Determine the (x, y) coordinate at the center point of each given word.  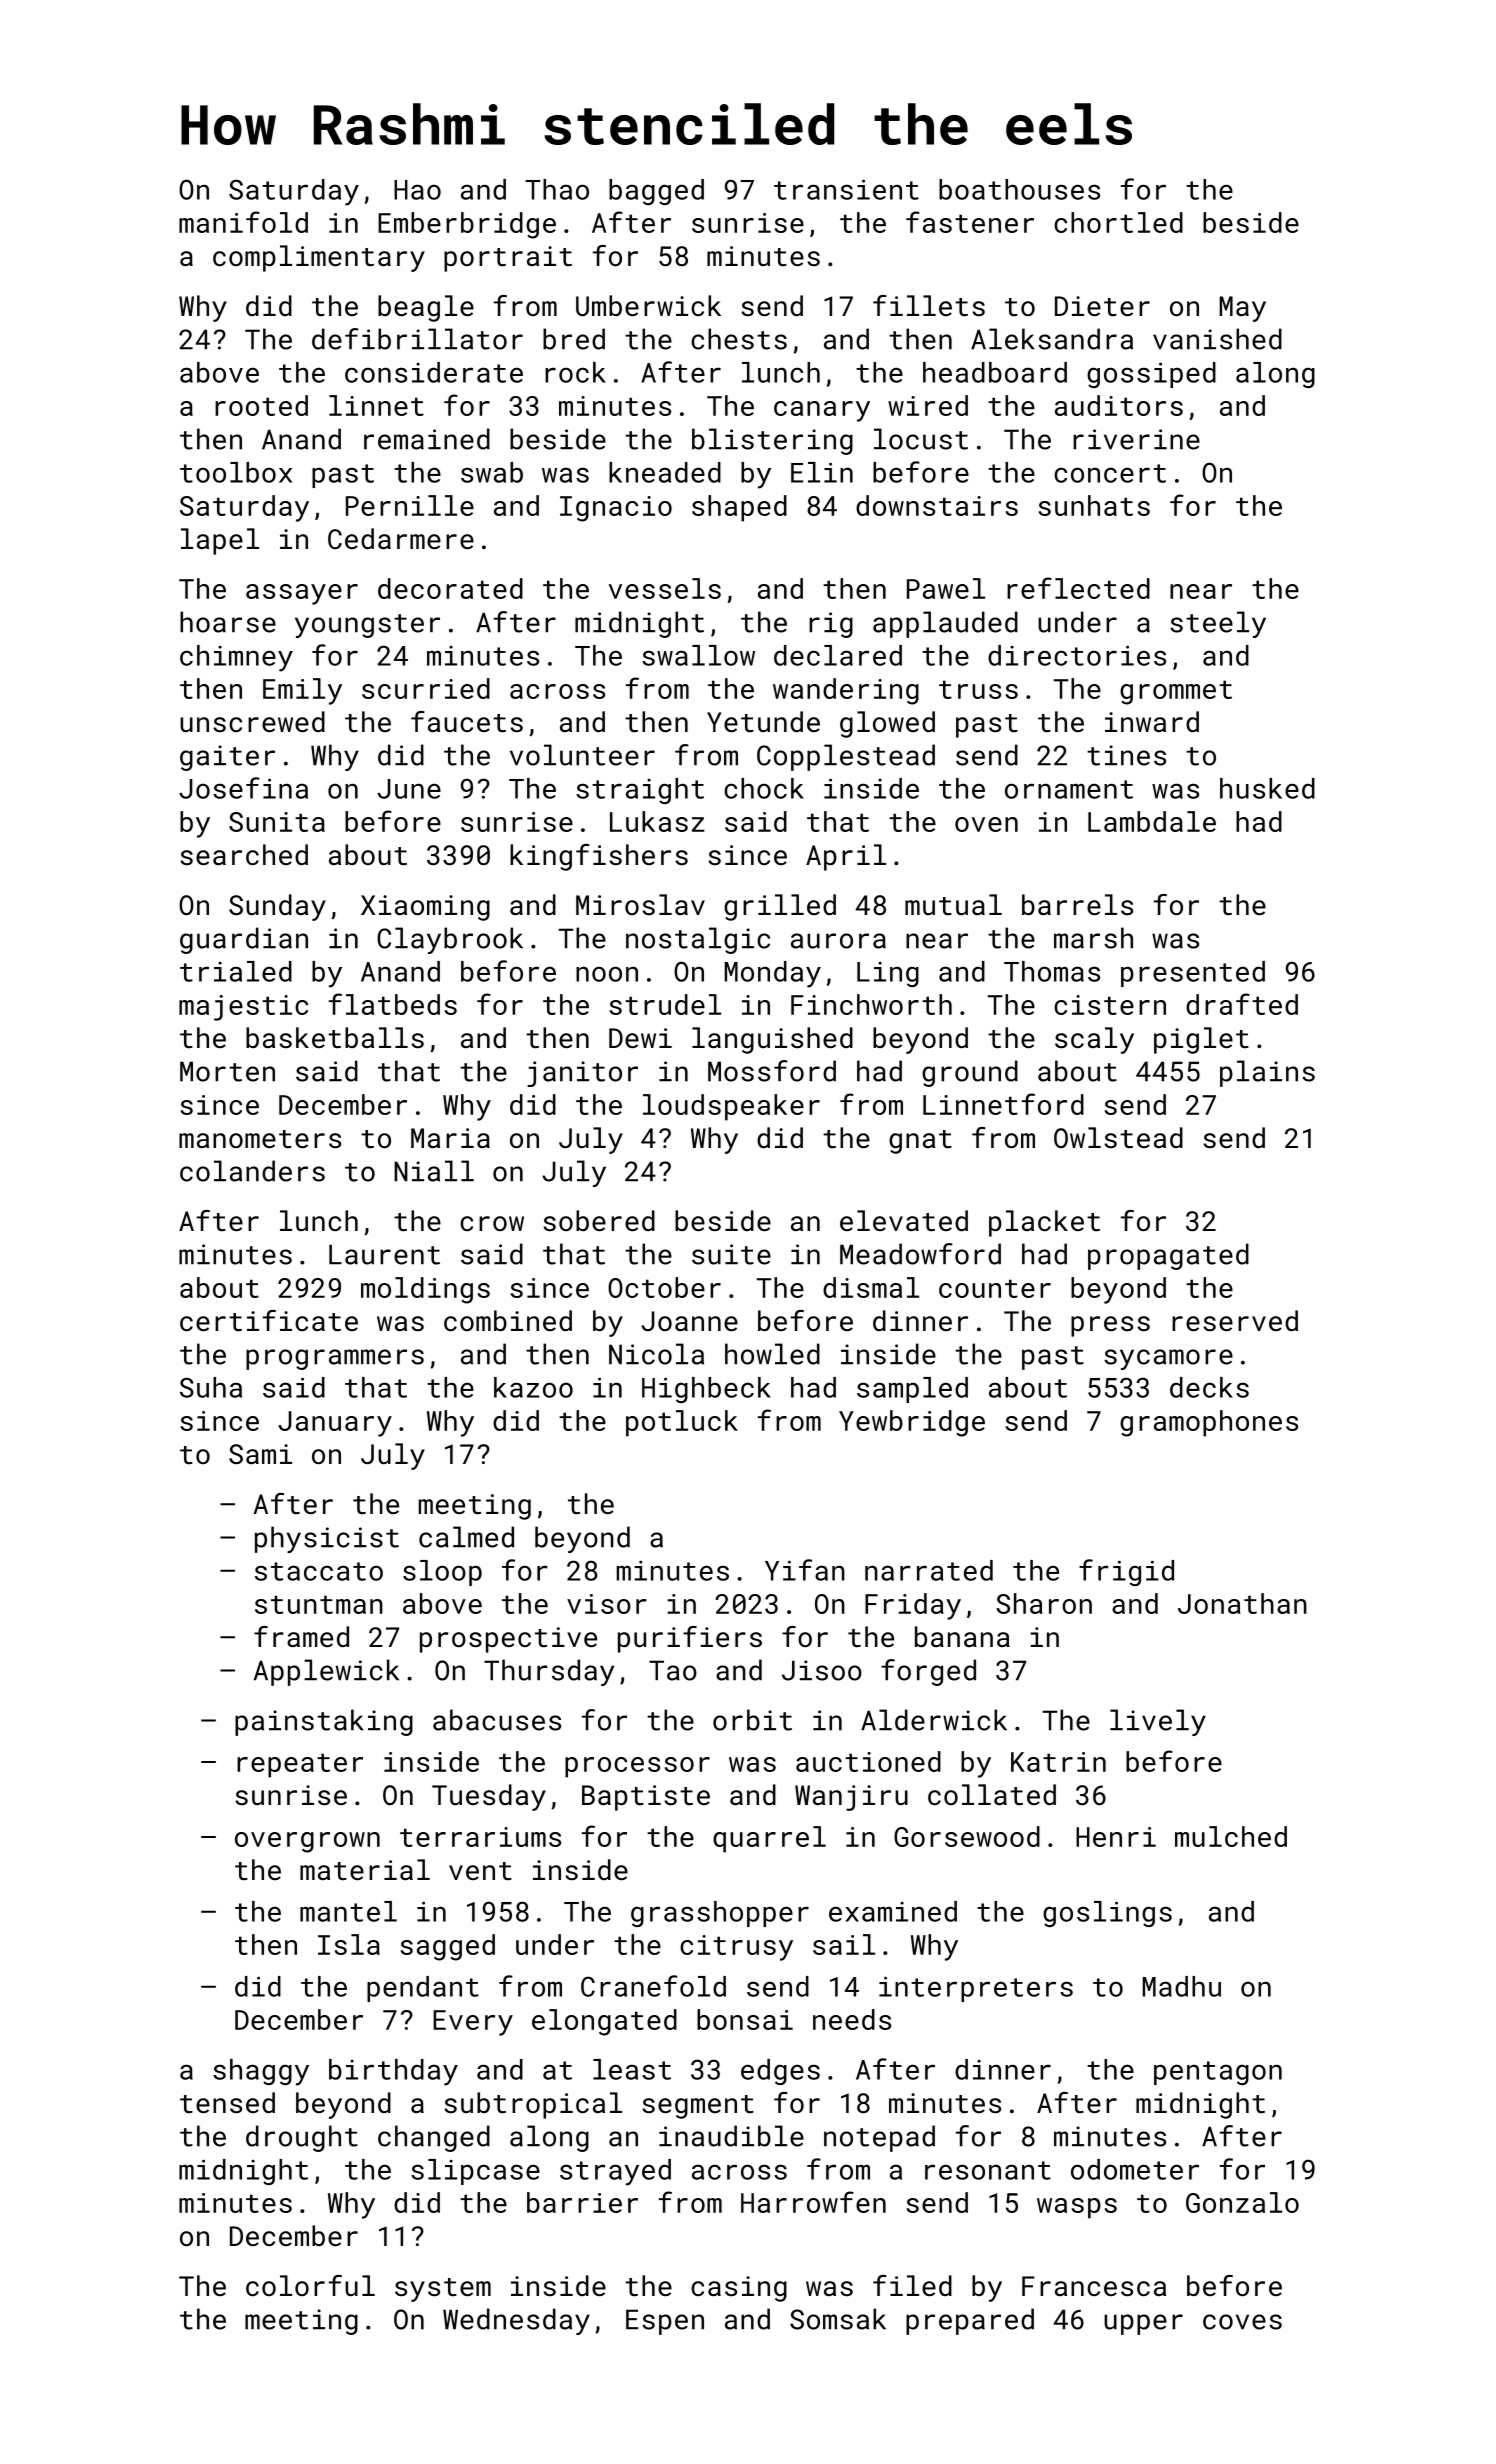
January (335, 1424)
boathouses (1019, 189)
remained (427, 439)
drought (302, 2138)
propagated (1168, 1256)
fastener (970, 222)
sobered (599, 1220)
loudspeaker (731, 1107)
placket (1044, 1223)
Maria (450, 1138)
